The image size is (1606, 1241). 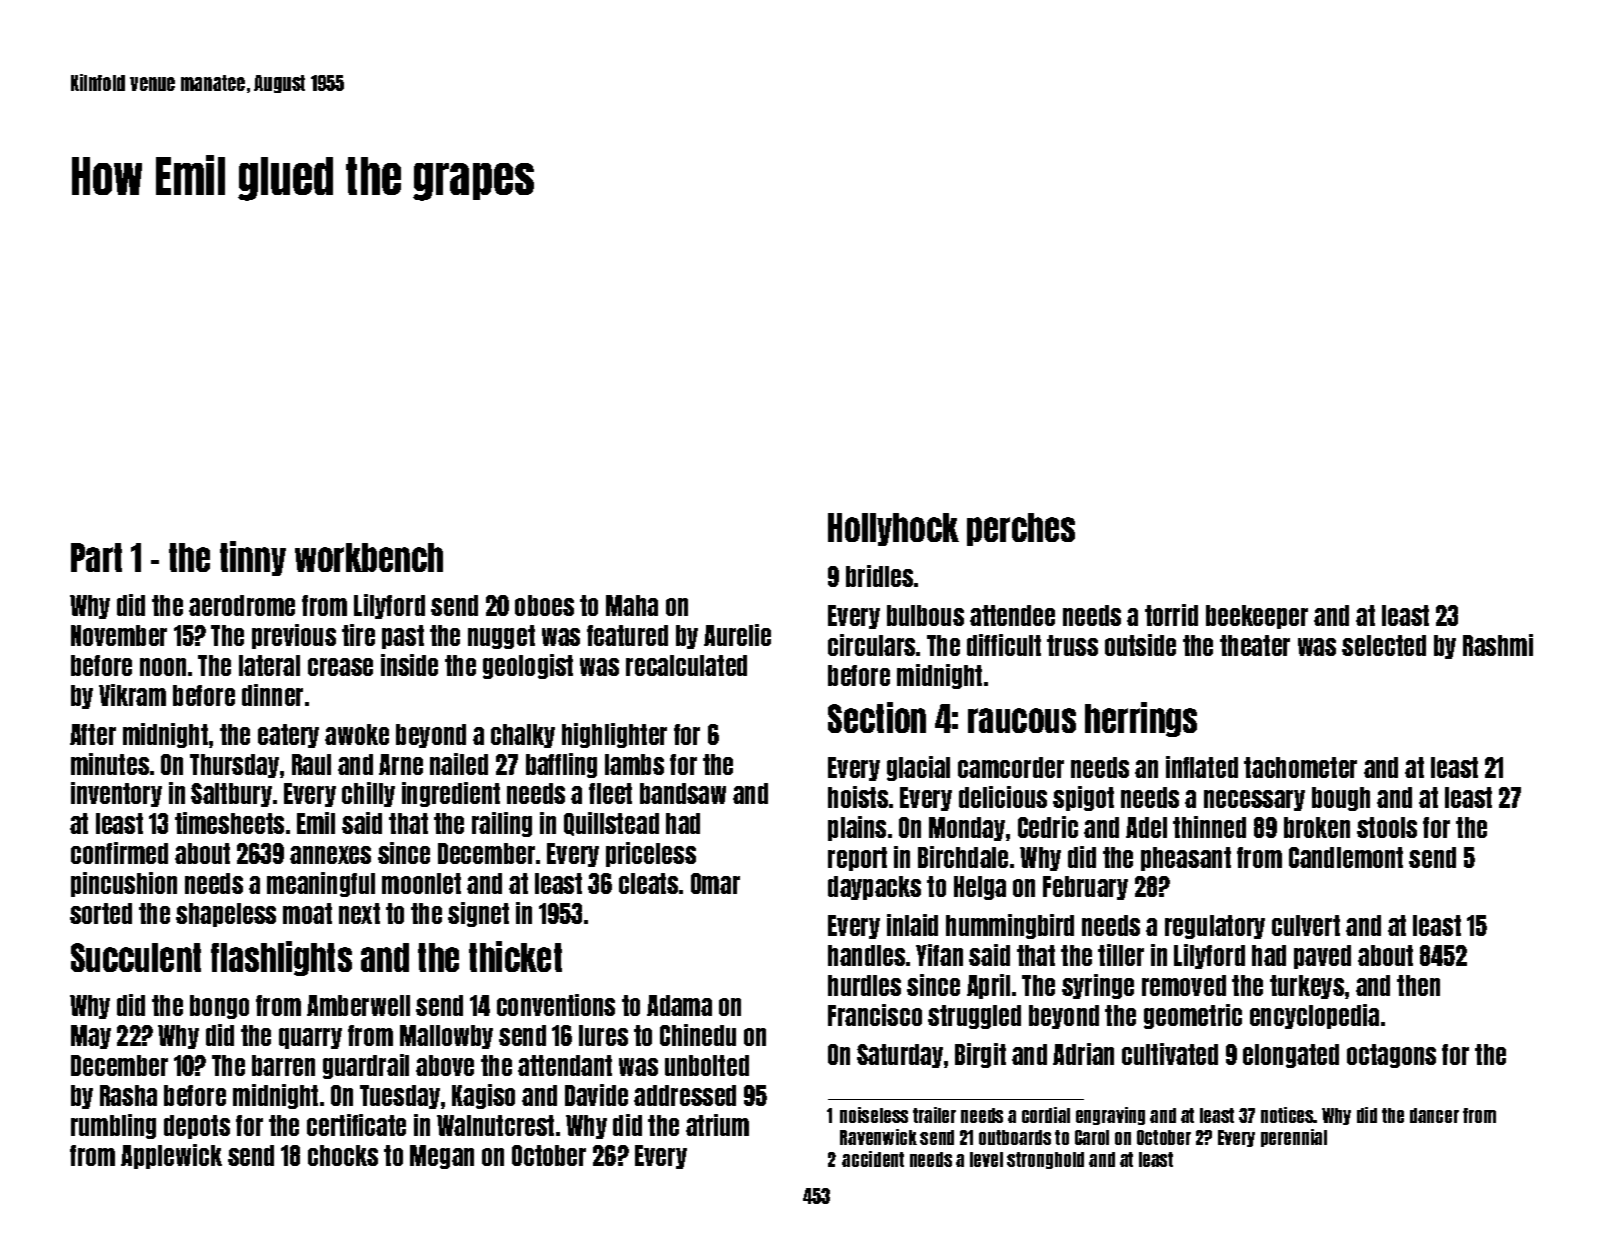 What do you see at coordinates (1346, 857) in the page?
I see `Candlemont` at bounding box center [1346, 857].
